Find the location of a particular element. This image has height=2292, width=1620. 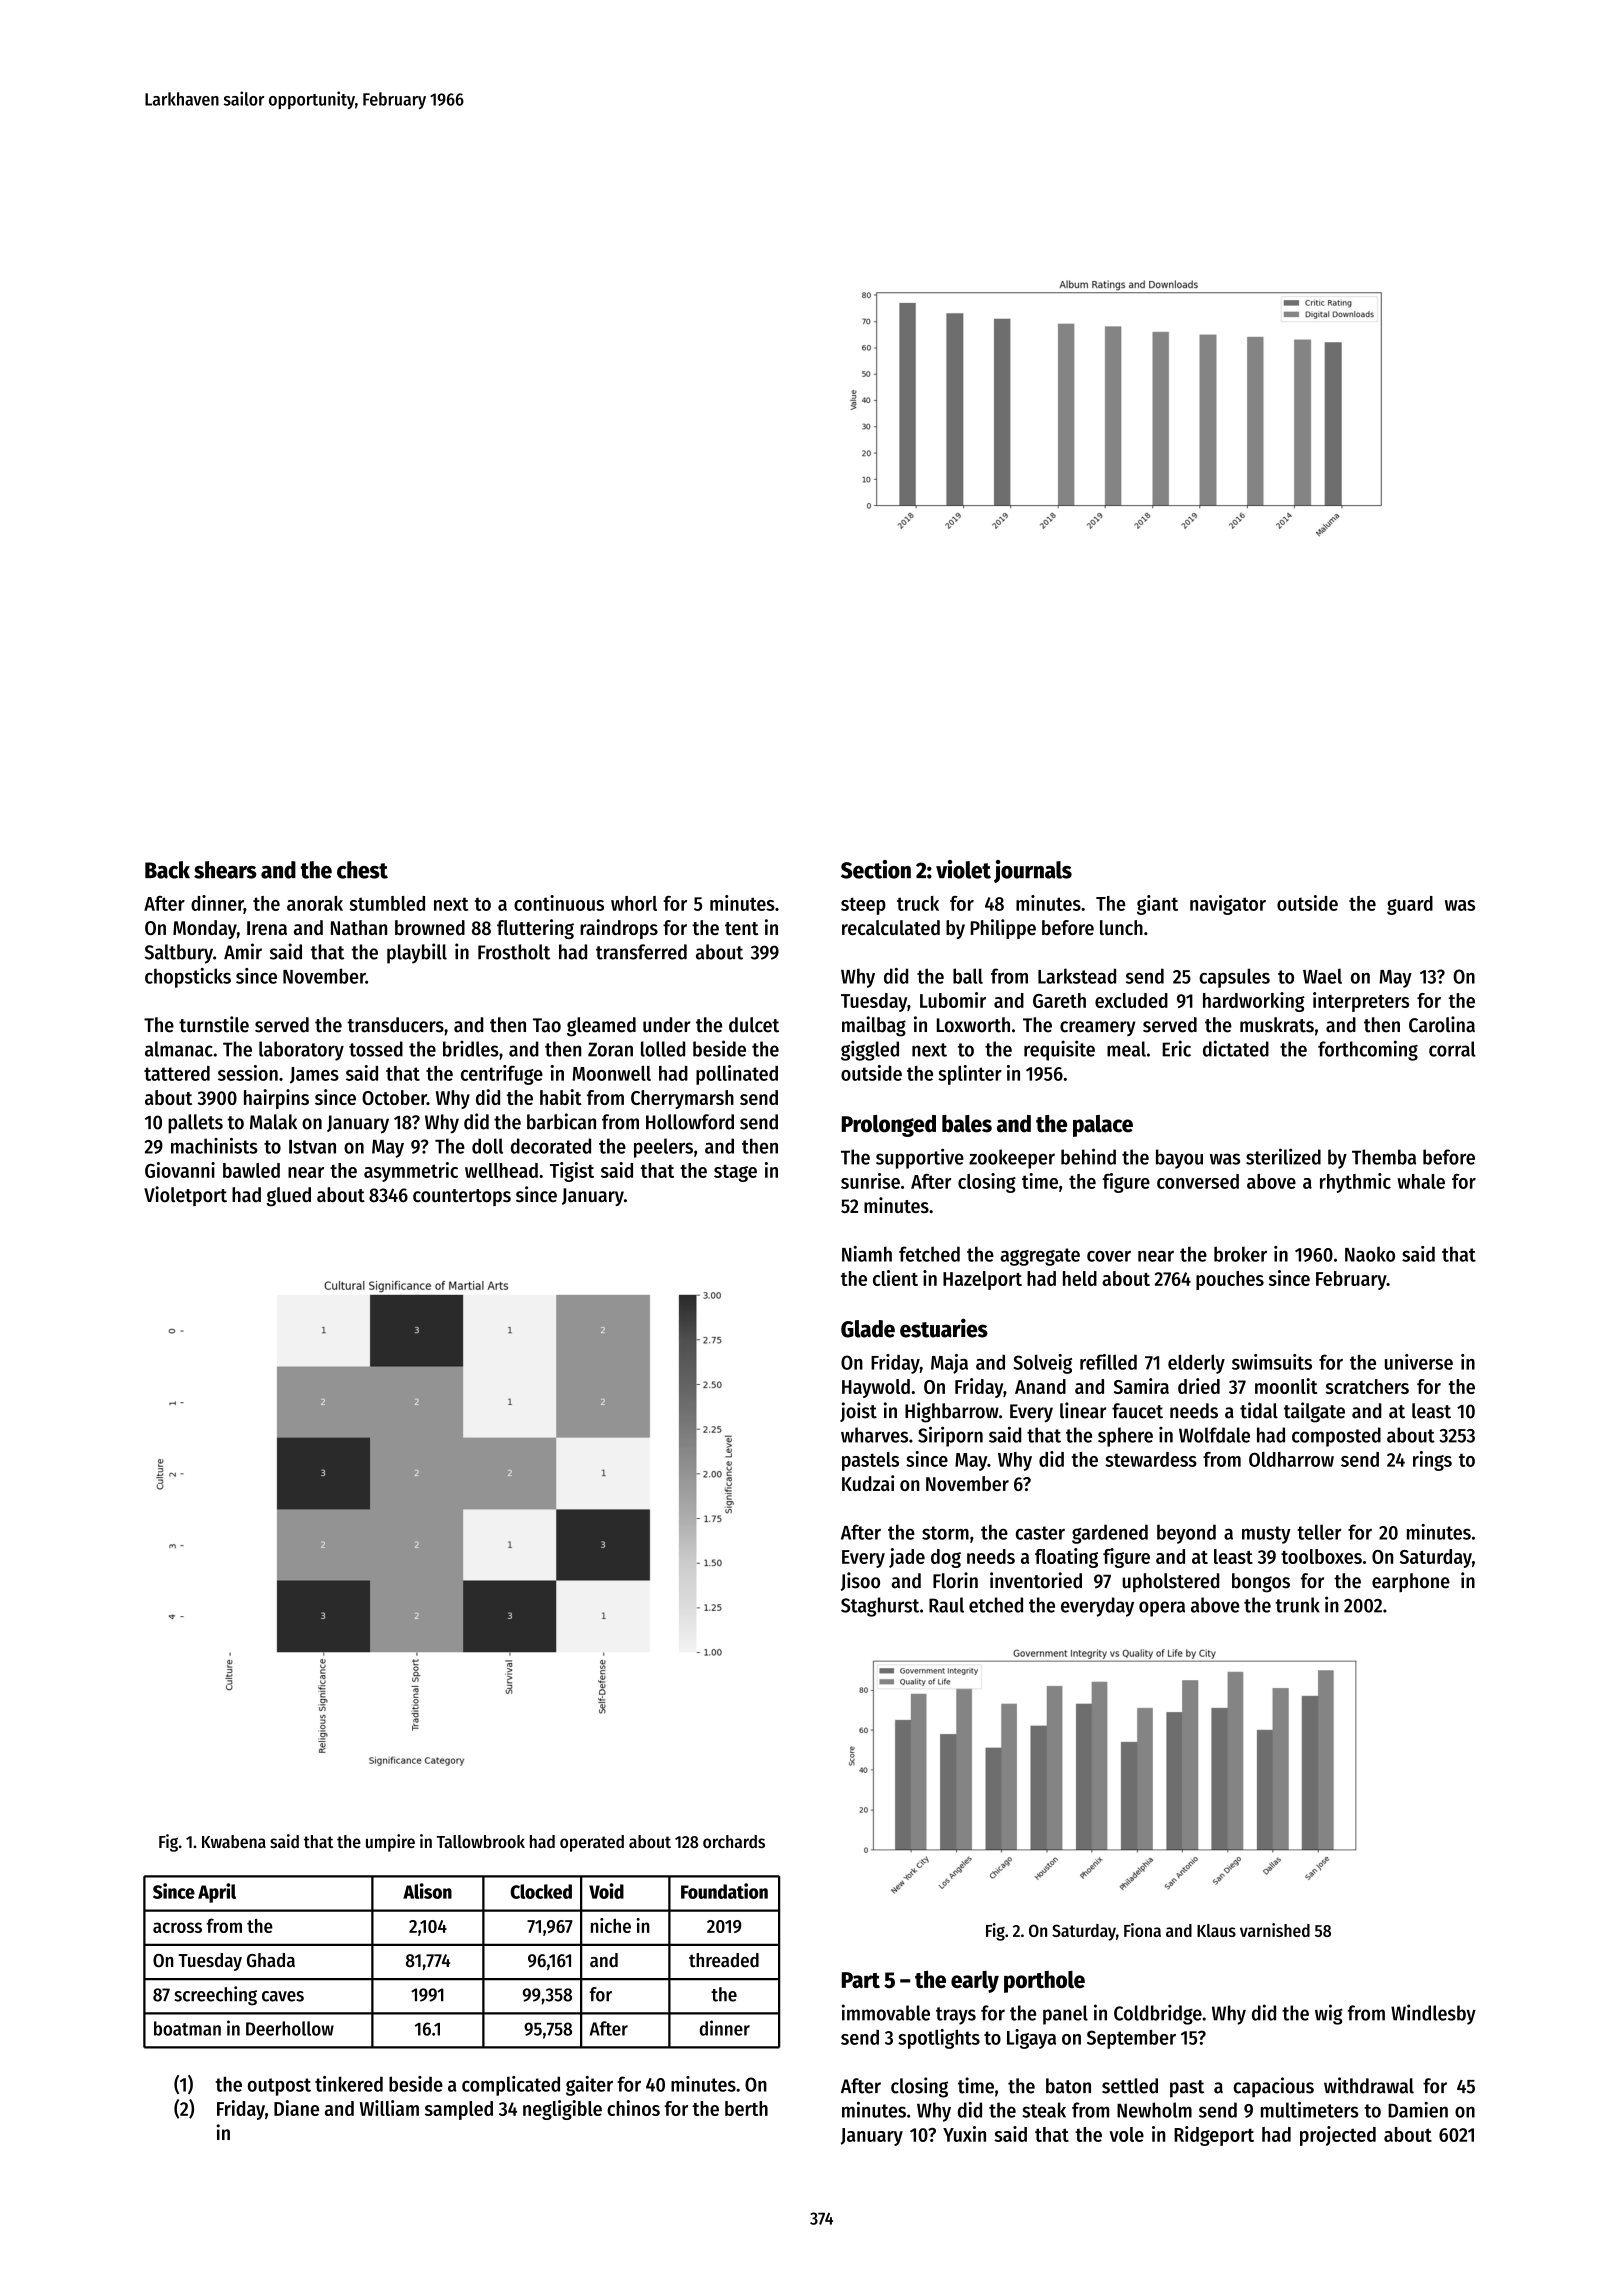

umpire is located at coordinates (390, 1843).
